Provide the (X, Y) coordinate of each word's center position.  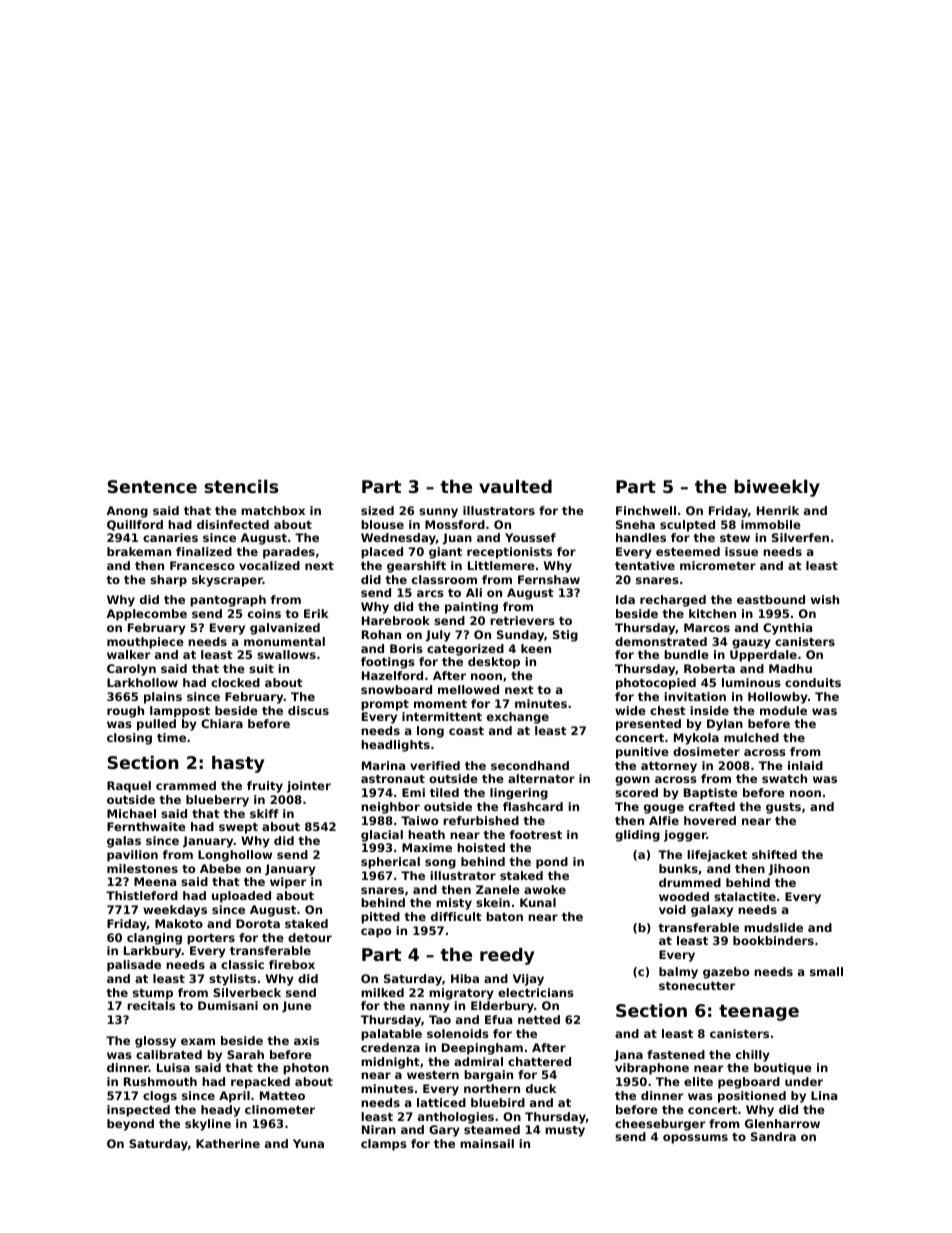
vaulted (515, 486)
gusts (783, 808)
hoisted (481, 847)
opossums (695, 1139)
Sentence (152, 486)
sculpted (687, 526)
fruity (265, 787)
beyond (130, 1125)
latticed (441, 1102)
